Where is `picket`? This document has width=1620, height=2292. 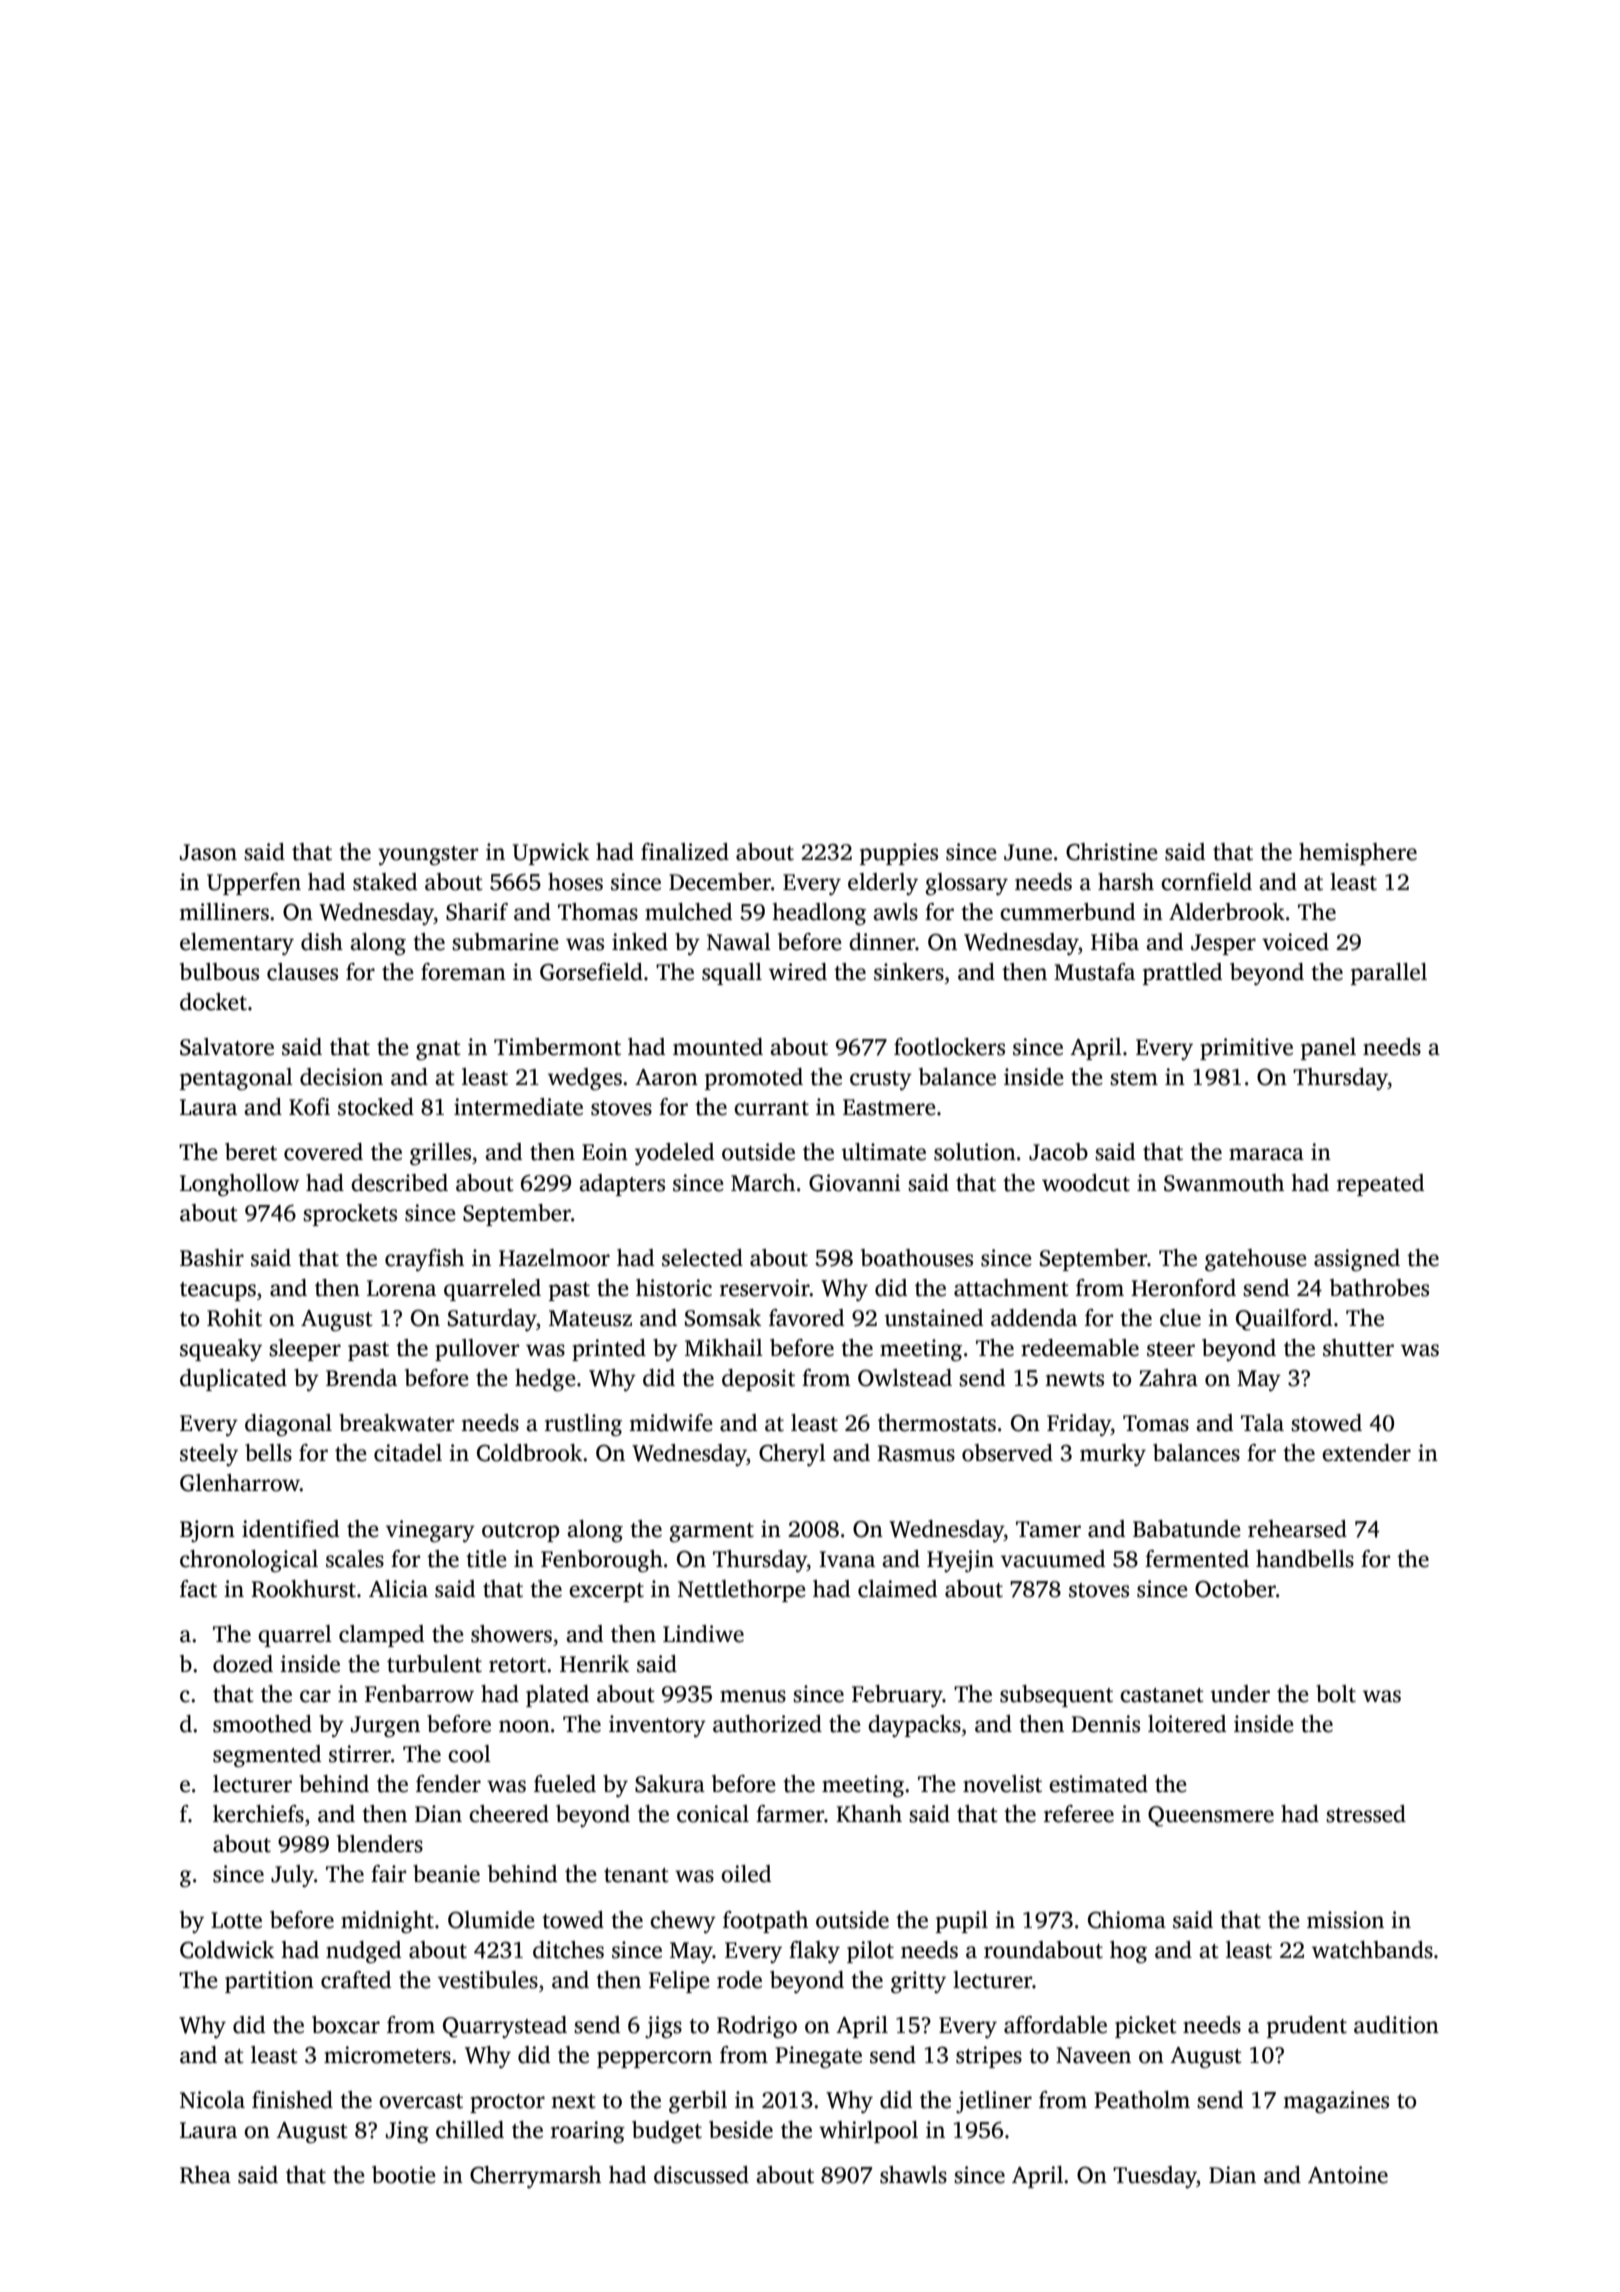
picket is located at coordinates (1146, 2027).
